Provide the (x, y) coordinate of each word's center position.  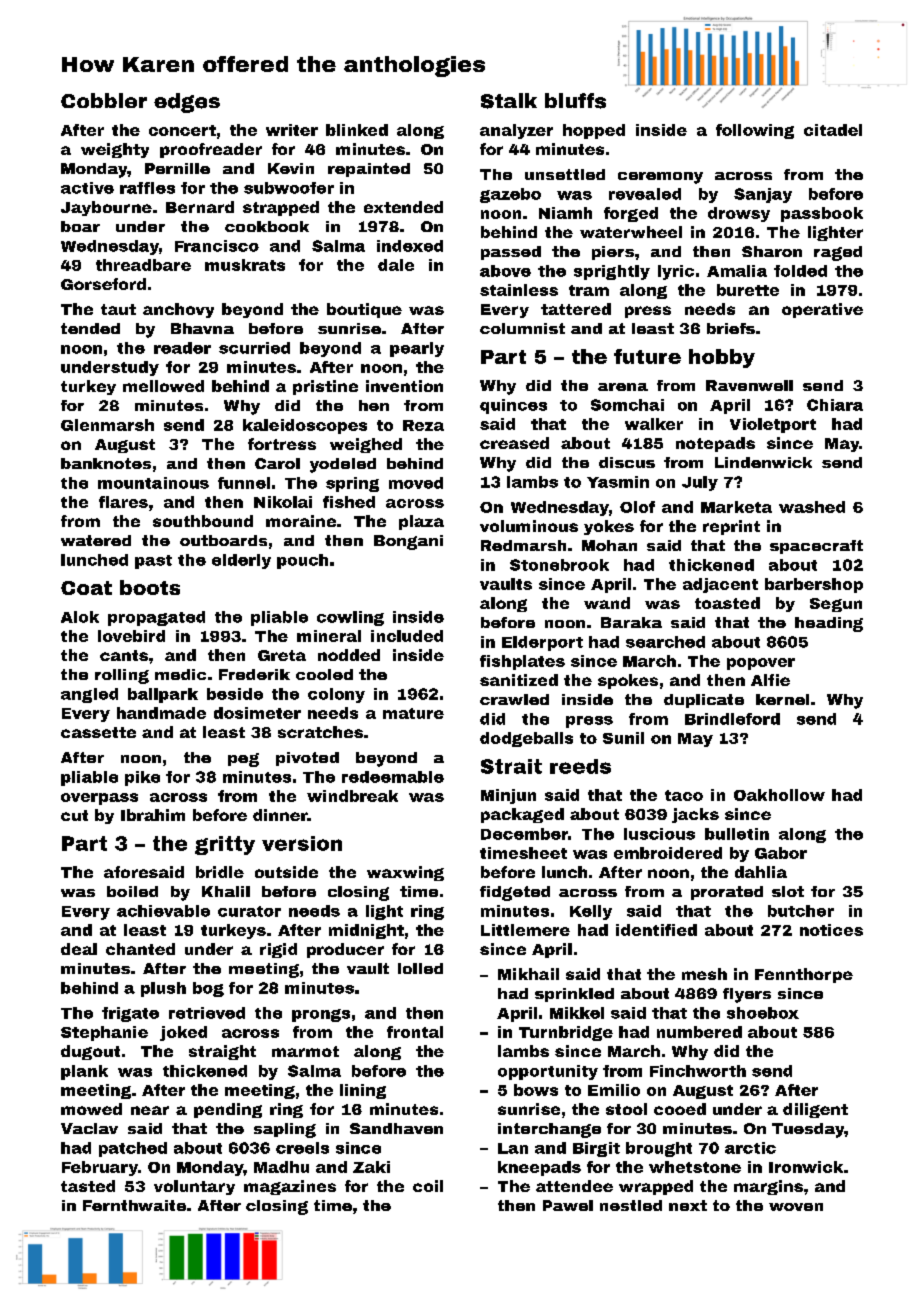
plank (84, 1072)
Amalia (737, 271)
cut (74, 815)
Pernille (177, 168)
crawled (514, 699)
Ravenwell (749, 385)
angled (89, 695)
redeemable (393, 777)
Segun (836, 605)
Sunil (623, 738)
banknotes (106, 463)
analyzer (516, 131)
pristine (325, 387)
